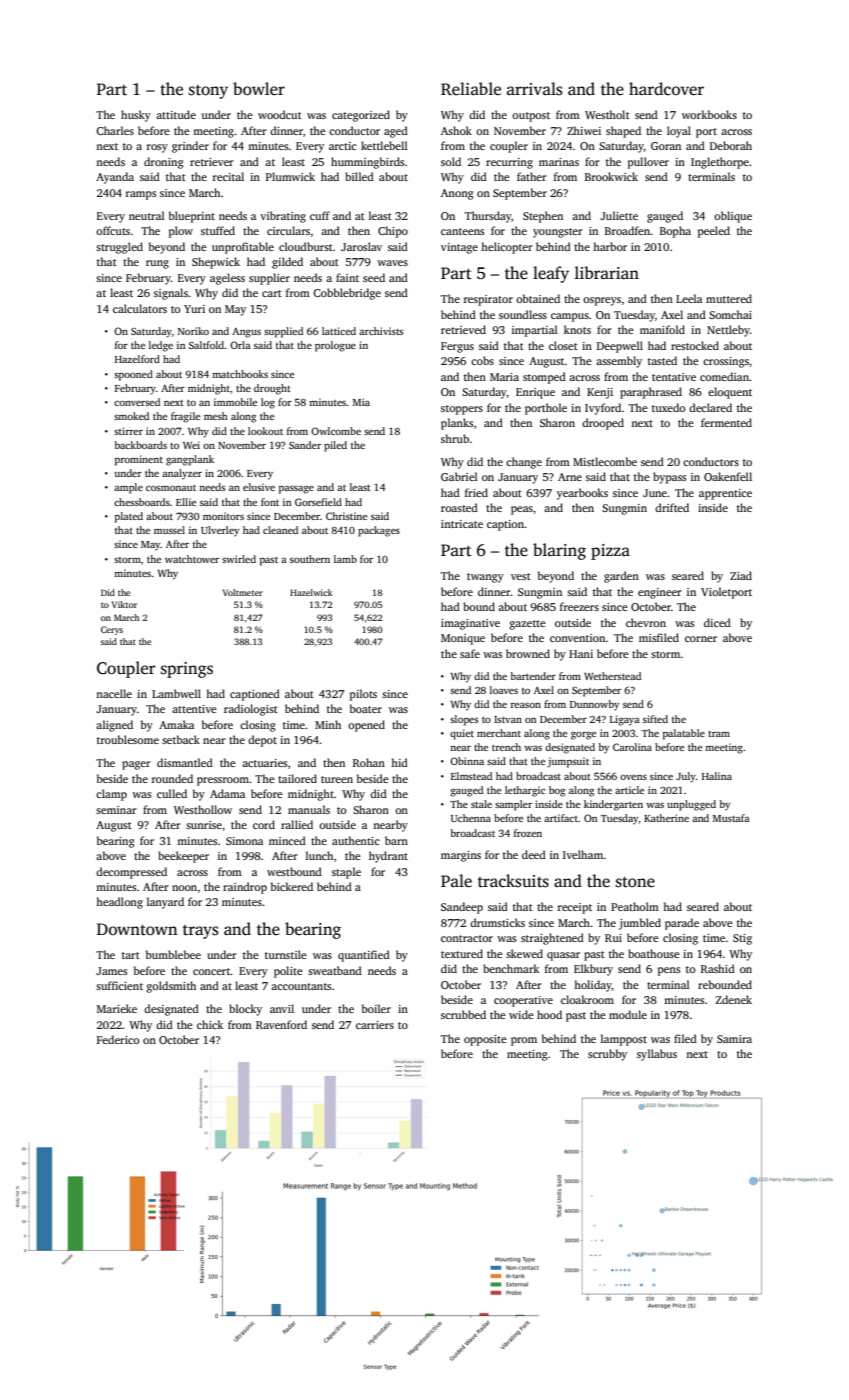 The height and width of the screenshot is (1400, 849). I want to click on Ayanda, so click(115, 178).
